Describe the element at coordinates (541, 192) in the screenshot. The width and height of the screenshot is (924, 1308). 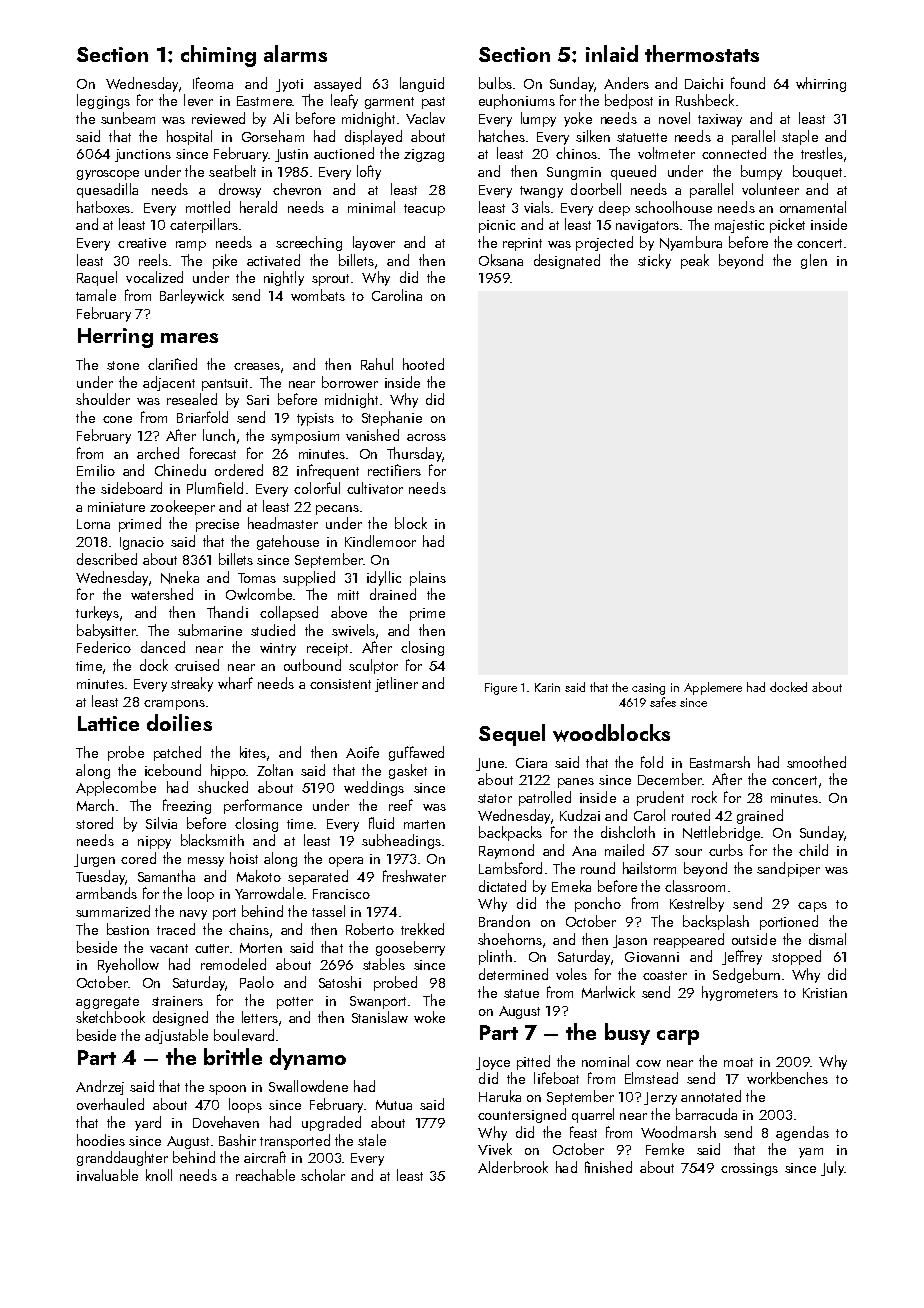
I see `twangy` at that location.
